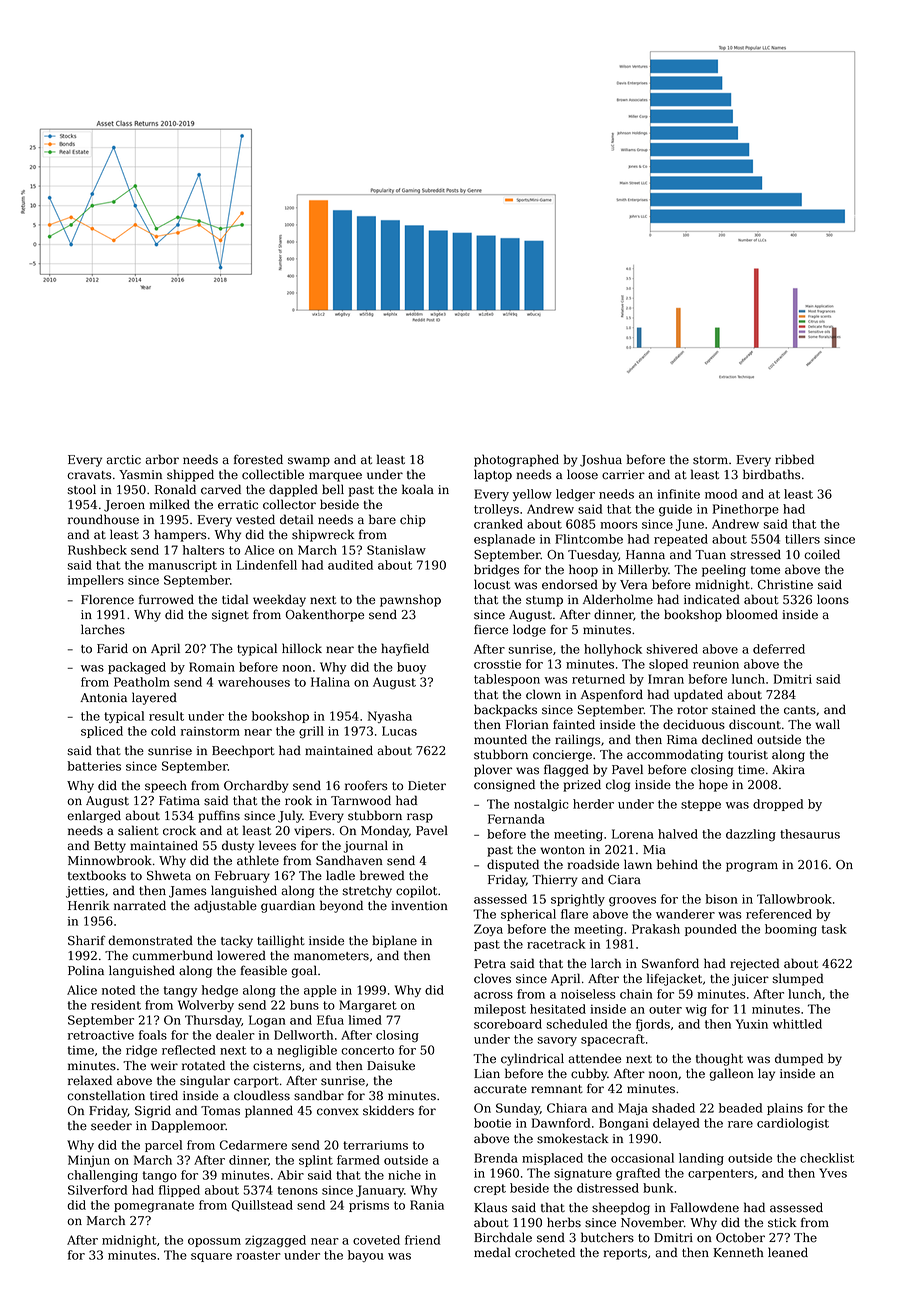  I want to click on Lian, so click(487, 1074).
